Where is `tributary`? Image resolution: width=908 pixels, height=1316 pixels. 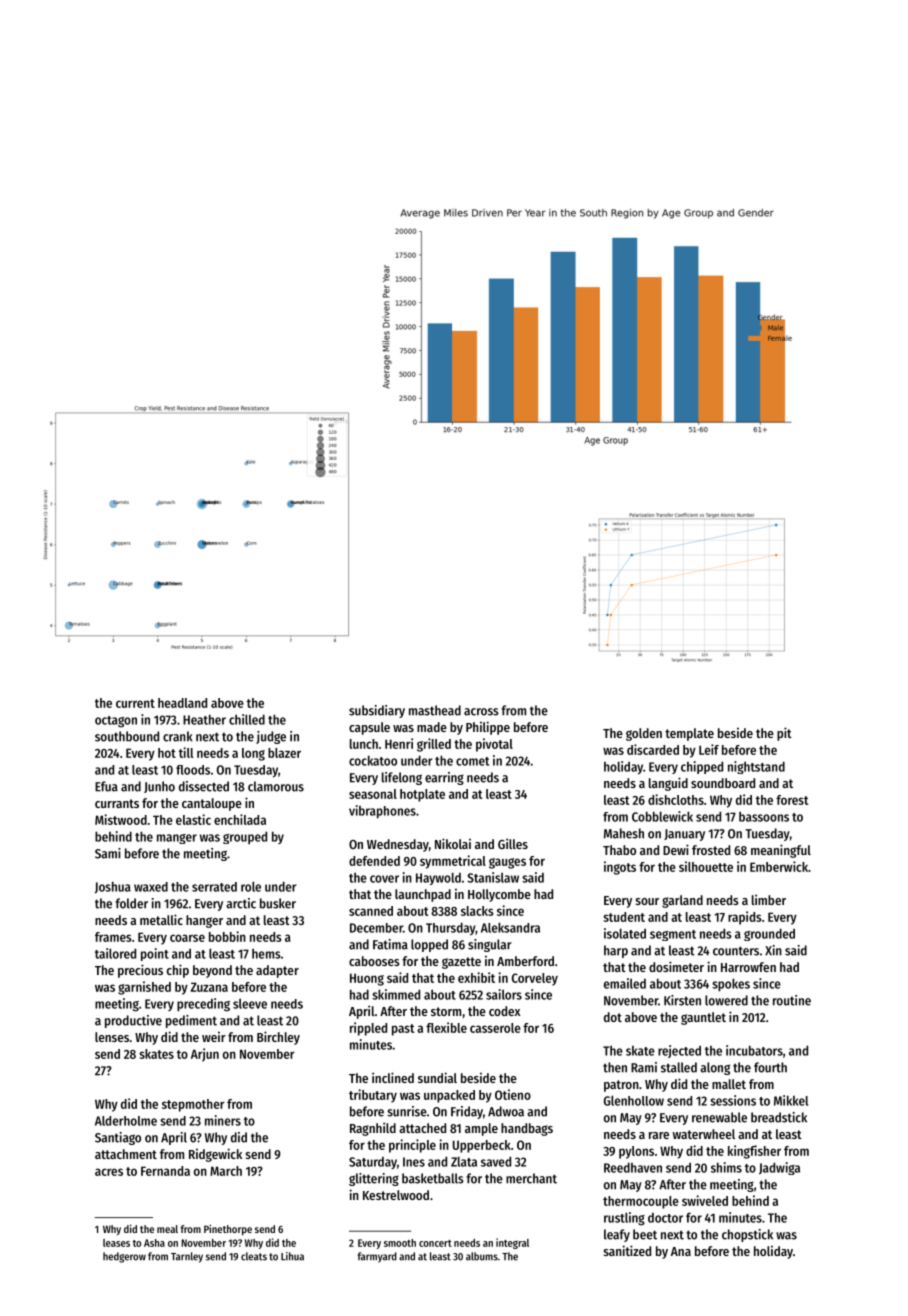
tributary is located at coordinates (373, 1096).
